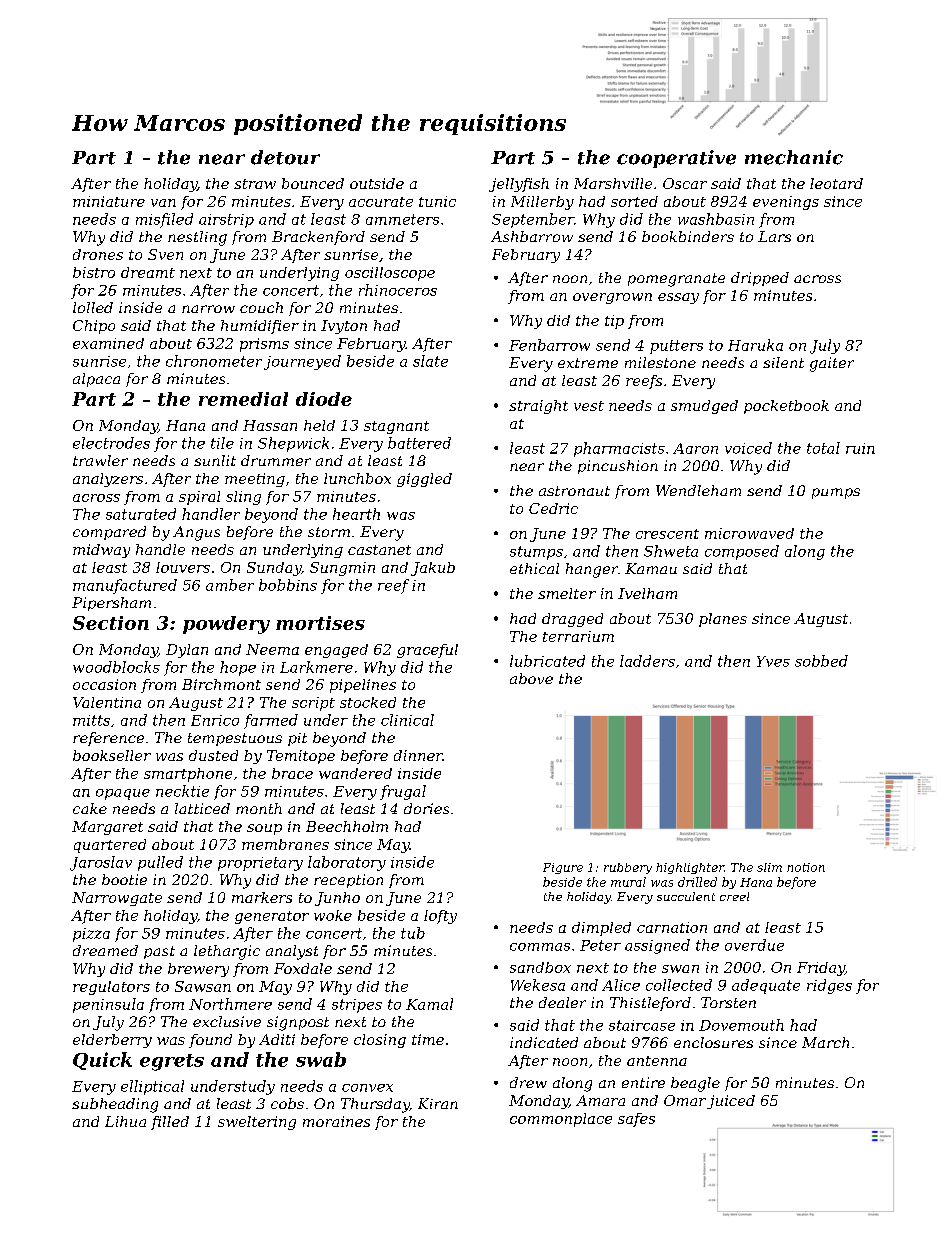 This screenshot has width=952, height=1233. I want to click on compared, so click(109, 533).
